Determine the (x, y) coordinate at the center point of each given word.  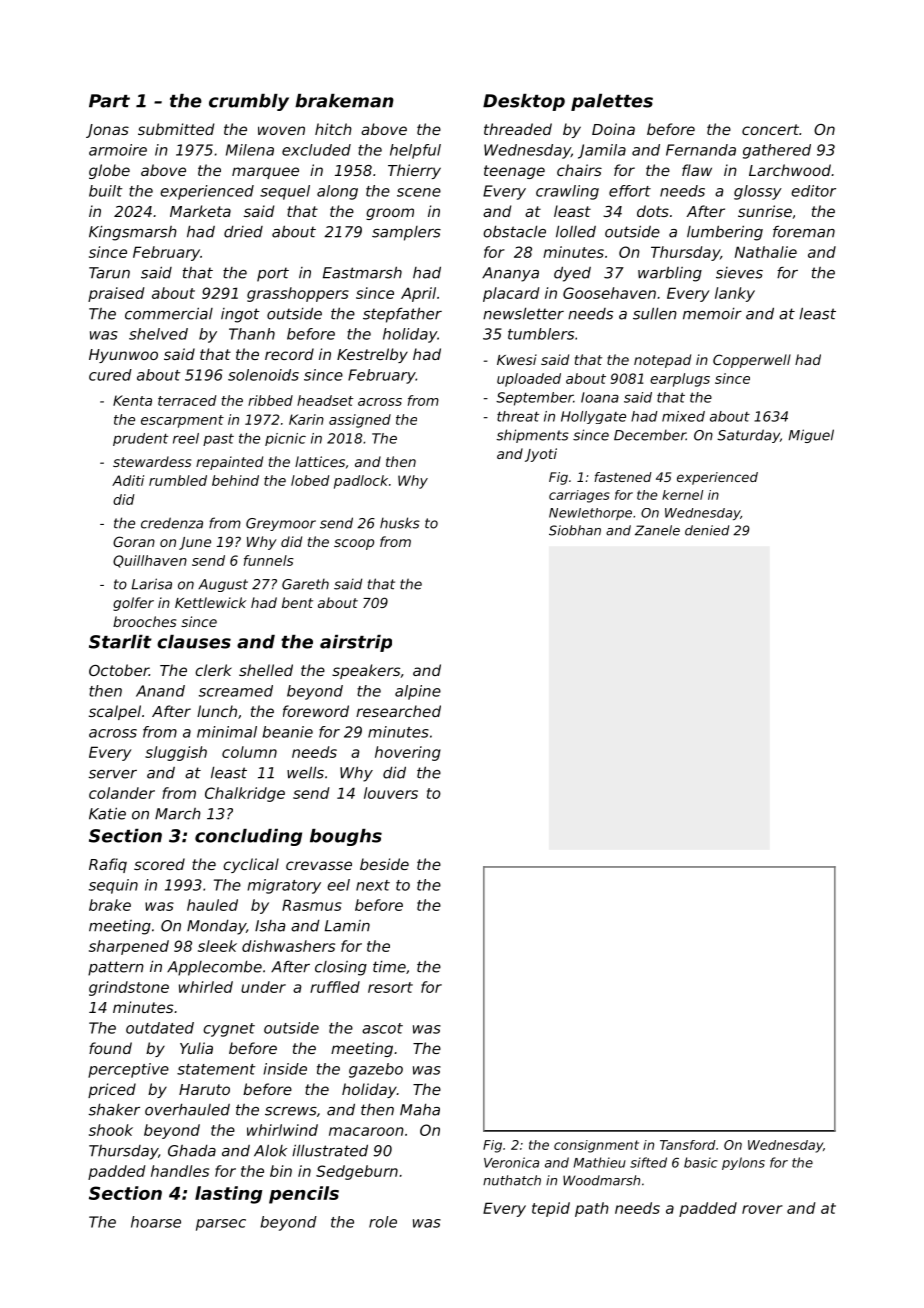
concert (770, 129)
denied (707, 530)
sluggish (176, 753)
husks (400, 523)
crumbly (249, 102)
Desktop (524, 102)
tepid (551, 1209)
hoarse (156, 1222)
